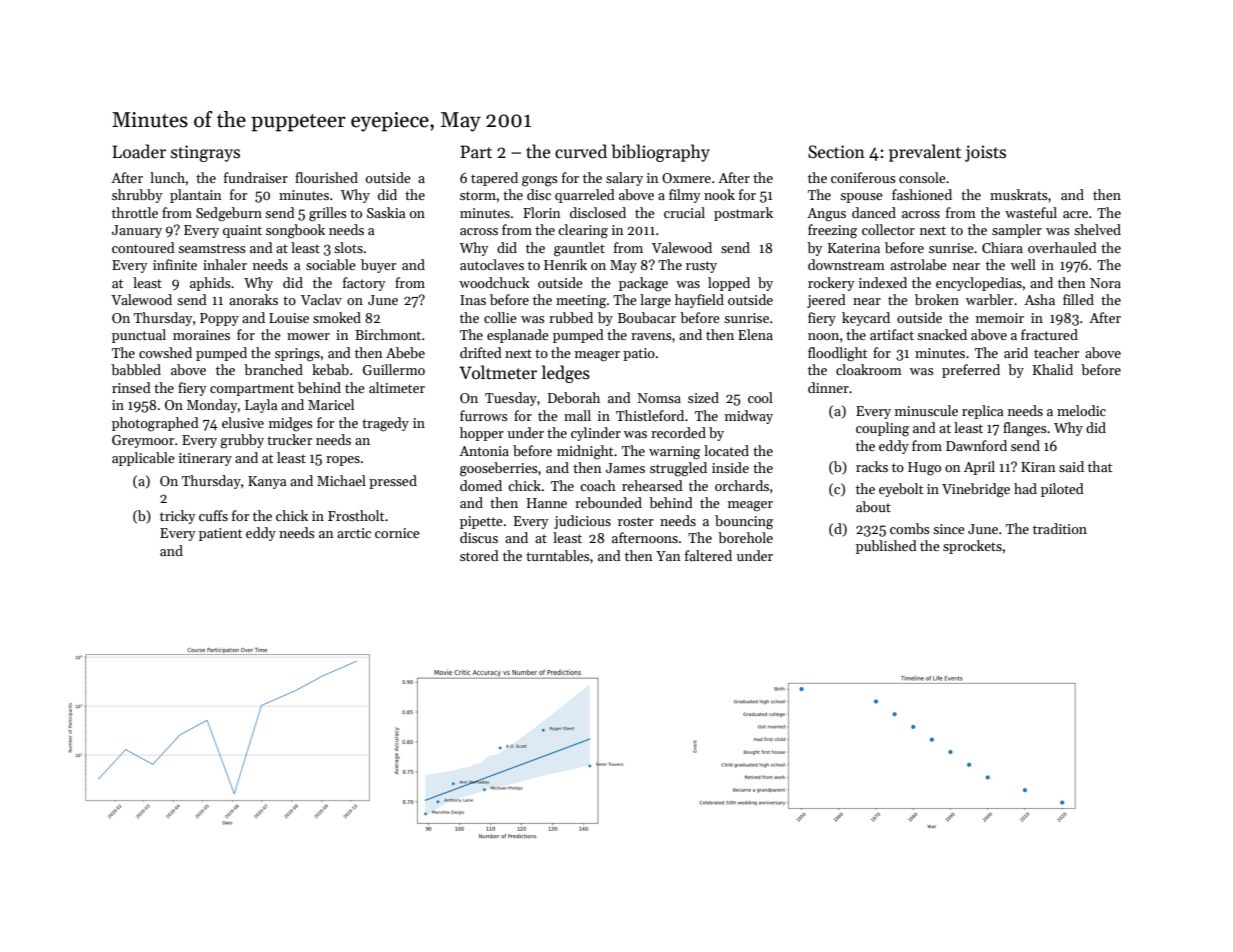  What do you see at coordinates (478, 195) in the screenshot?
I see `storm` at bounding box center [478, 195].
